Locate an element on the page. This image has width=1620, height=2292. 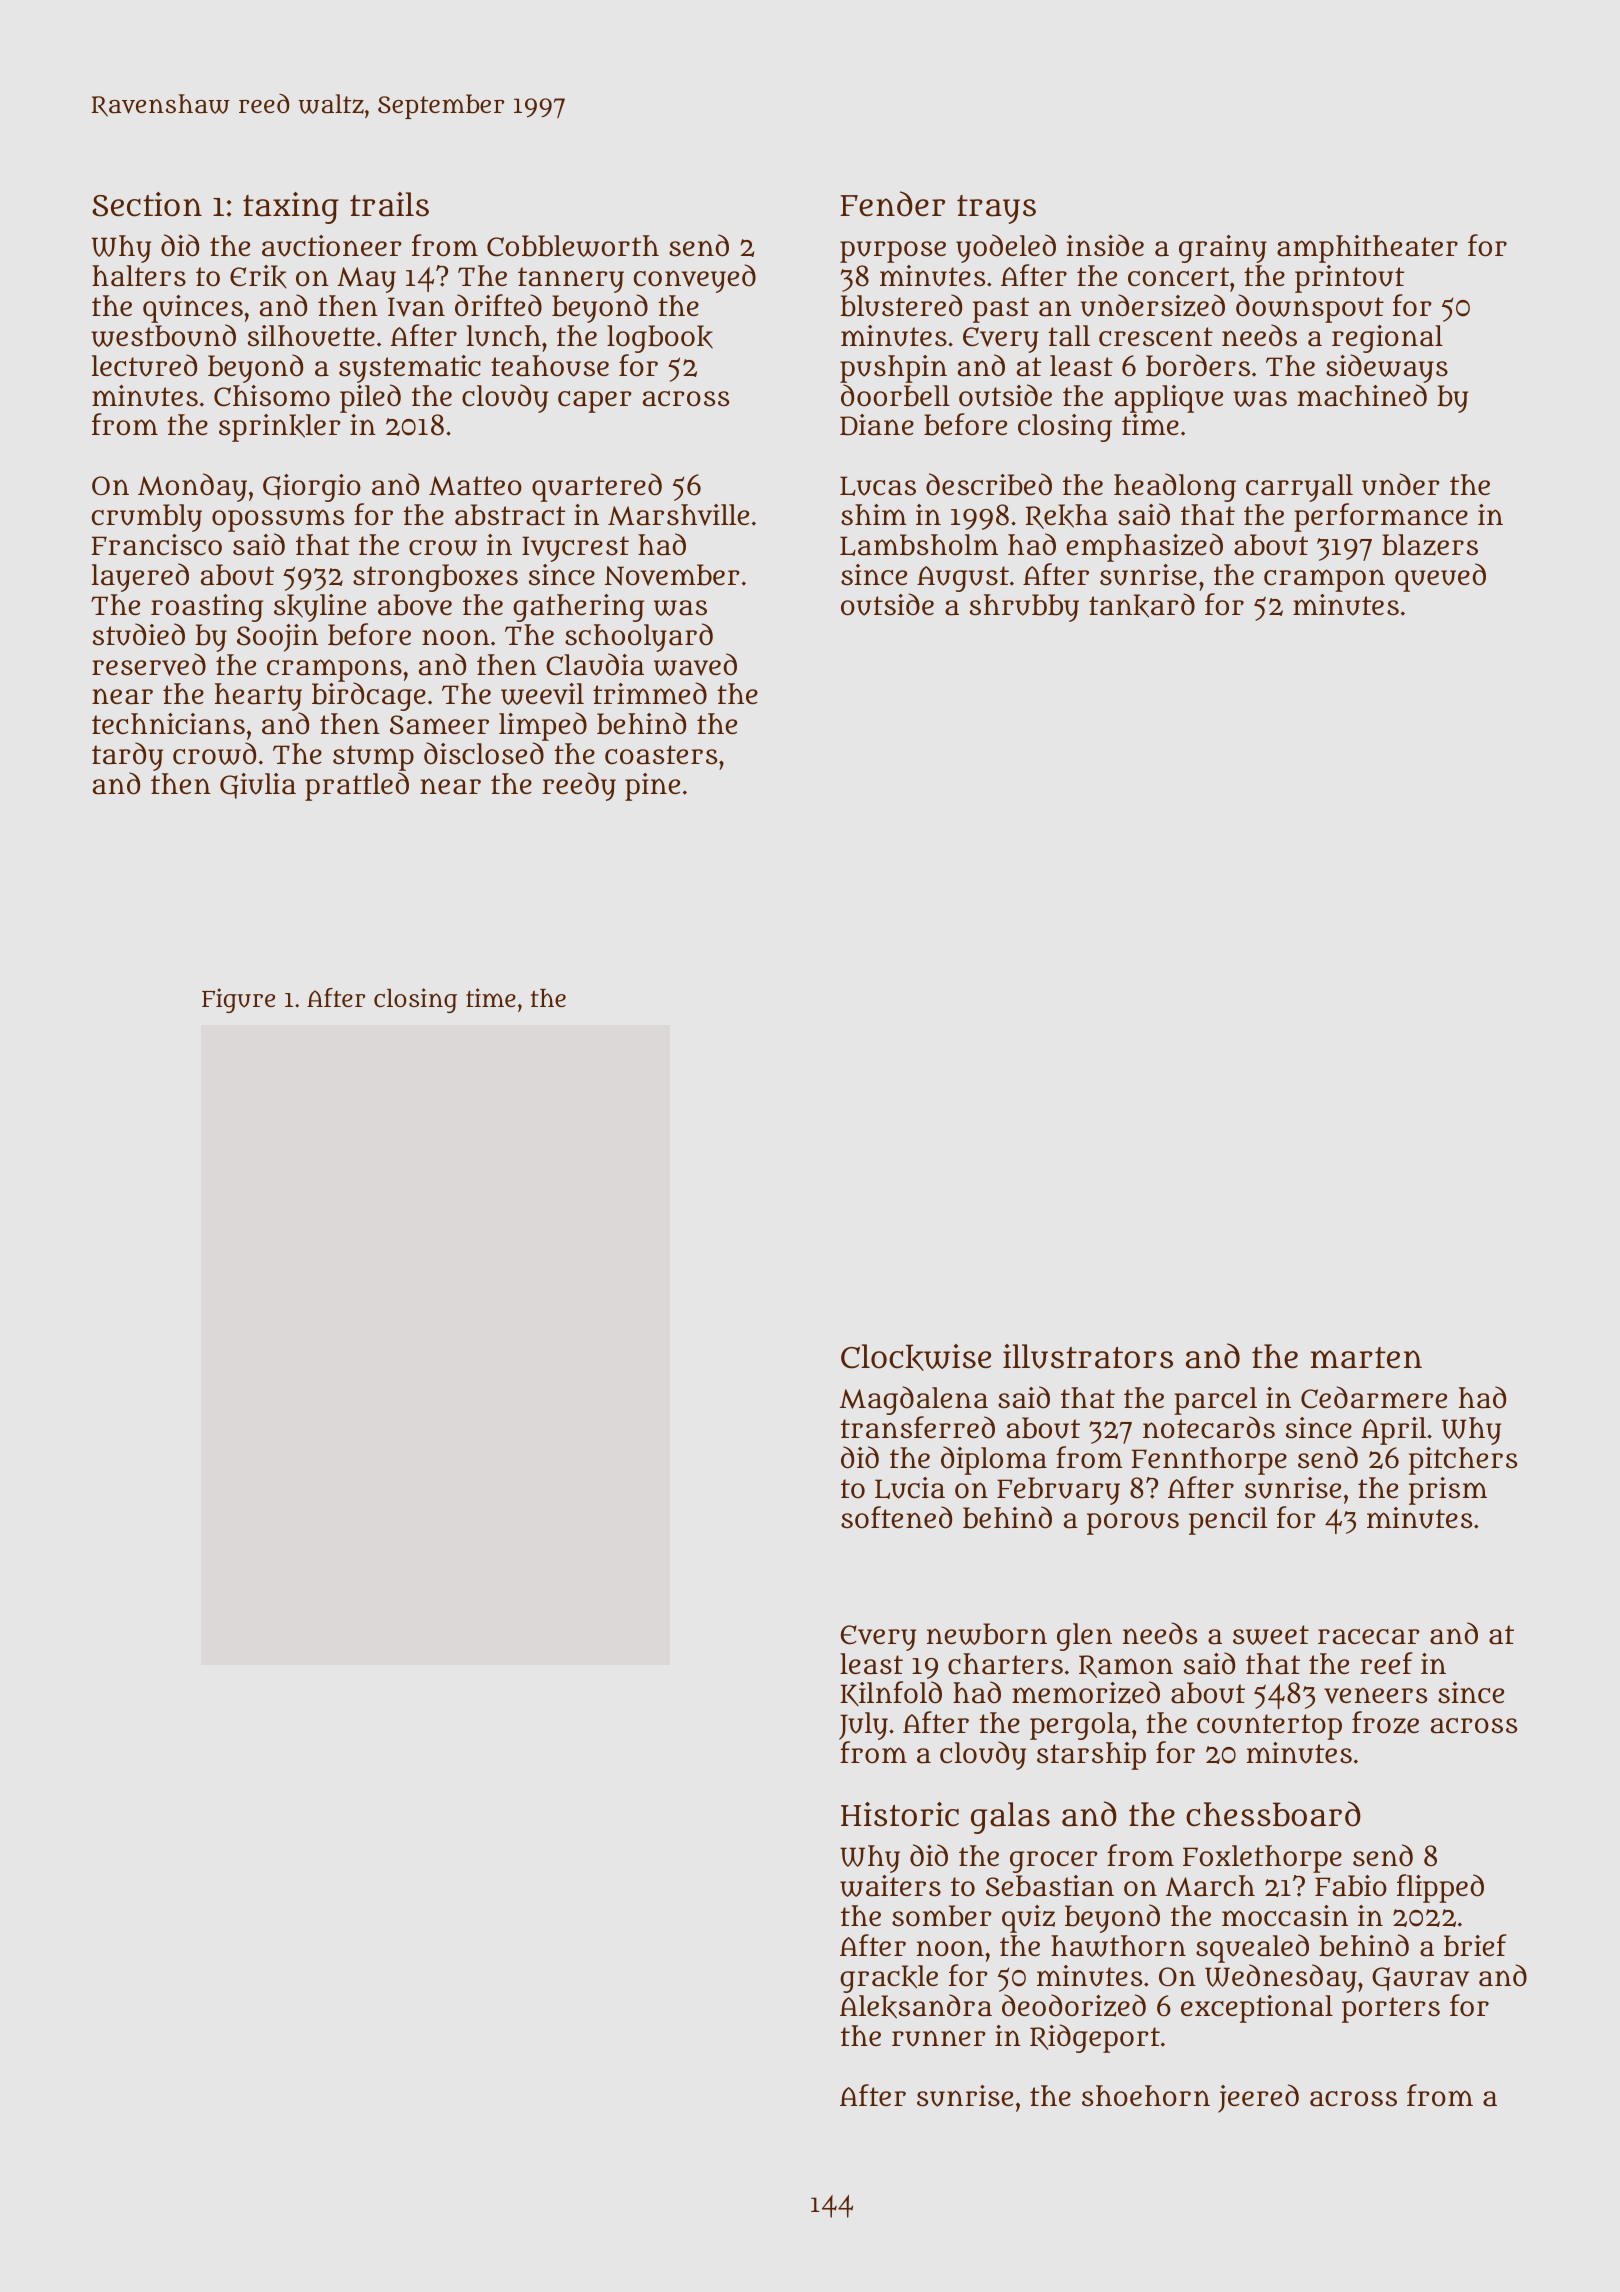
runner is located at coordinates (939, 2038).
